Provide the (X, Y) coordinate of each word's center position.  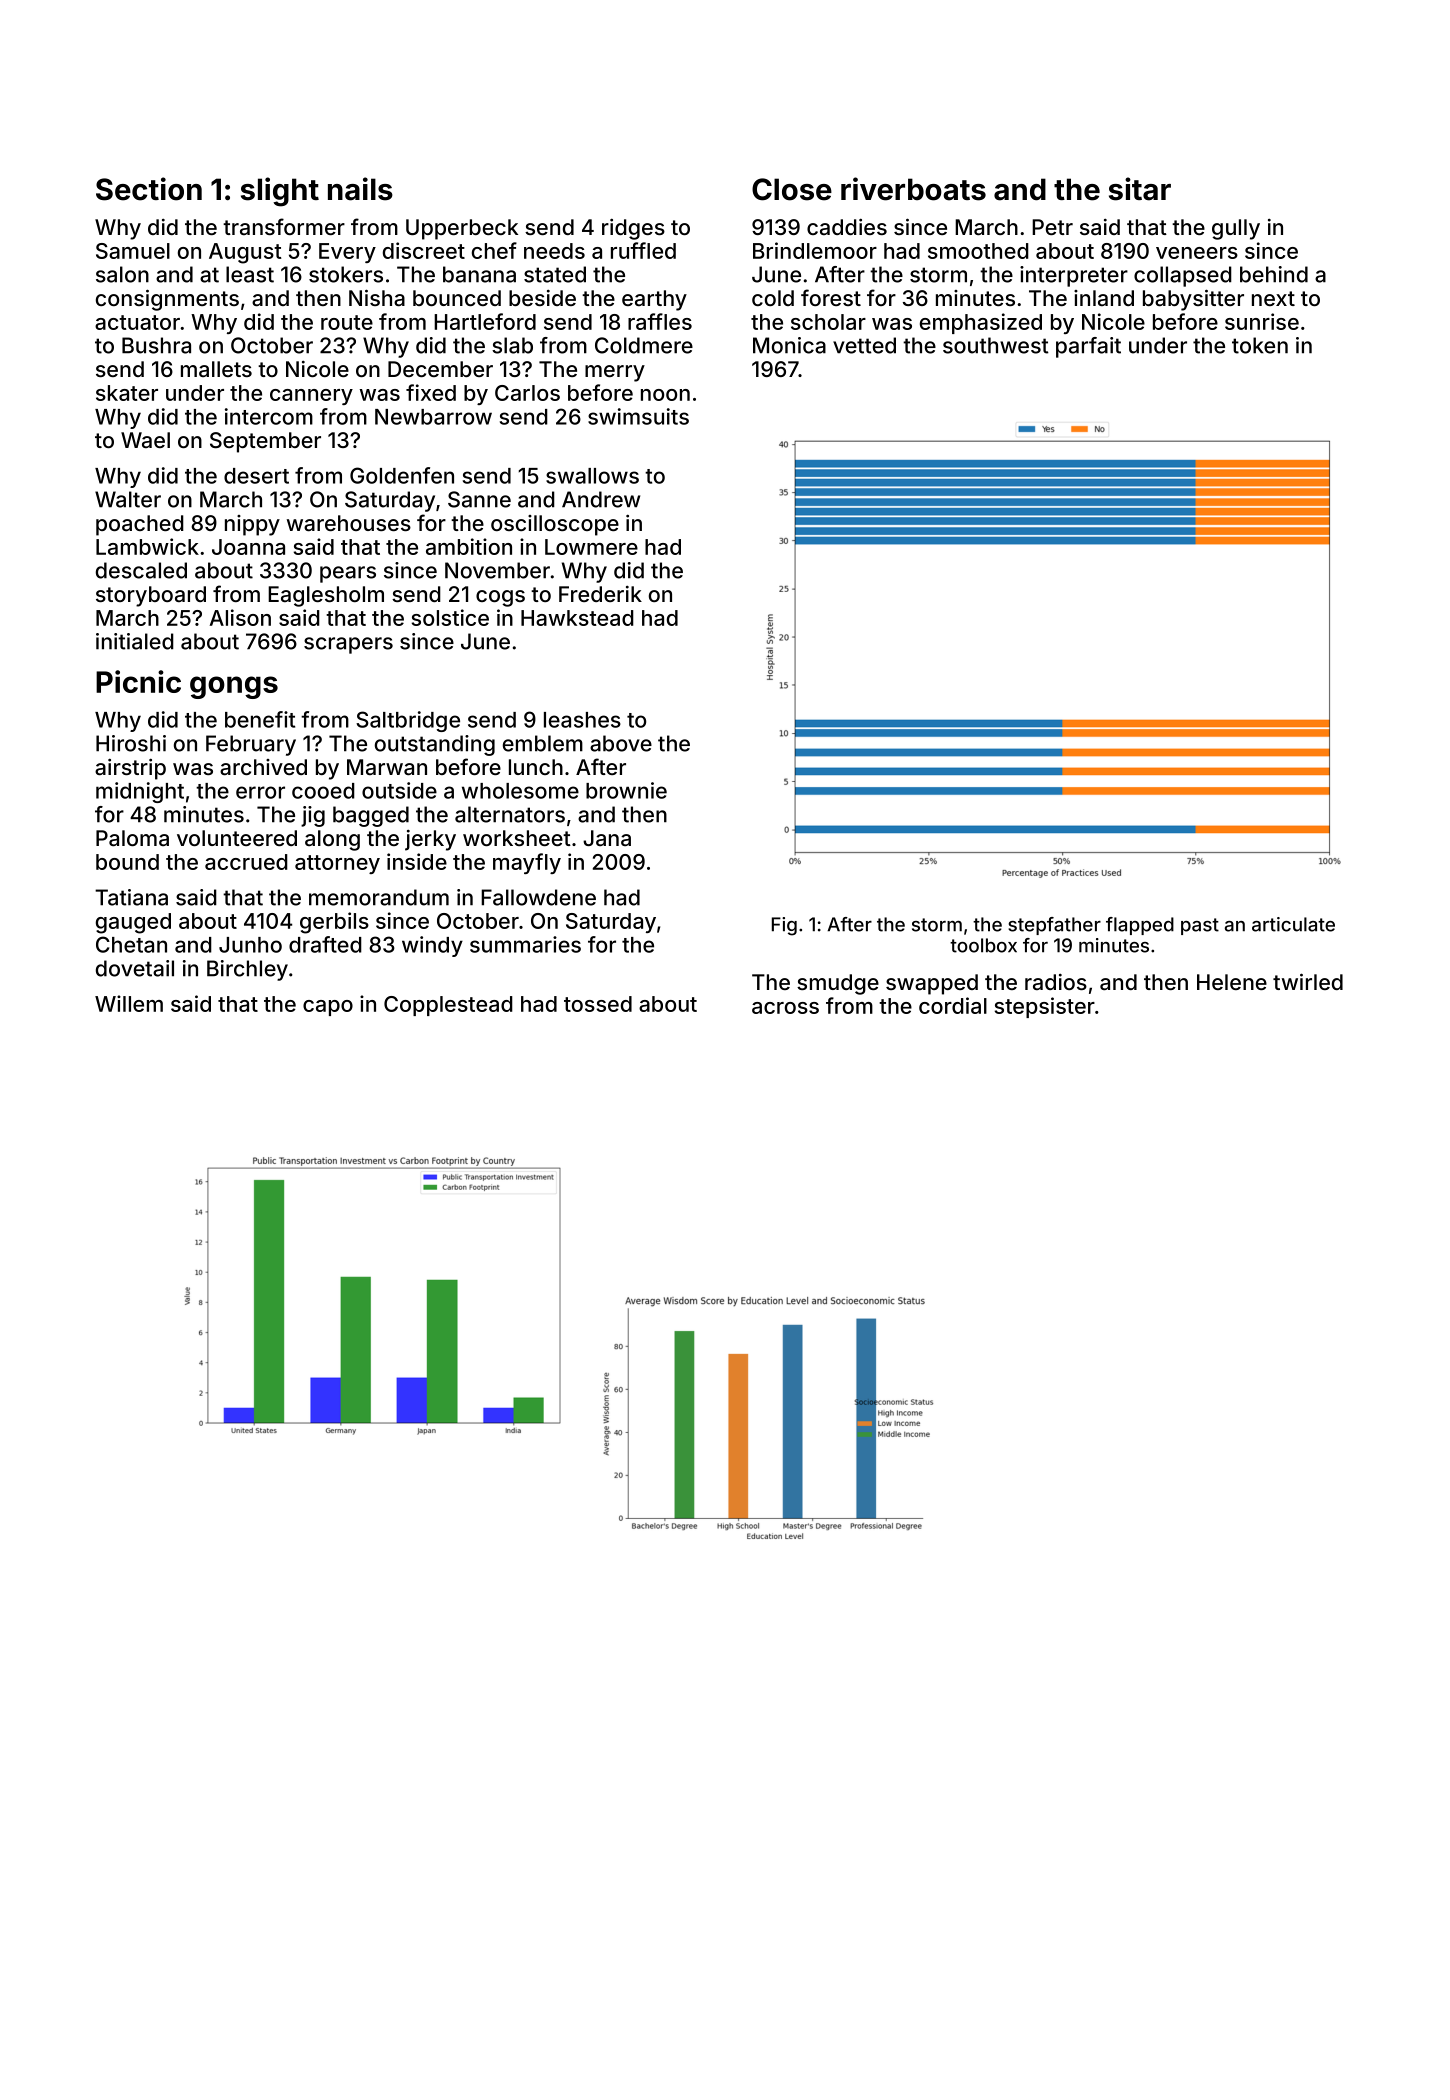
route (347, 322)
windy (432, 946)
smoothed (978, 251)
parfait (1088, 347)
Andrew (601, 499)
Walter (128, 499)
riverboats (913, 189)
